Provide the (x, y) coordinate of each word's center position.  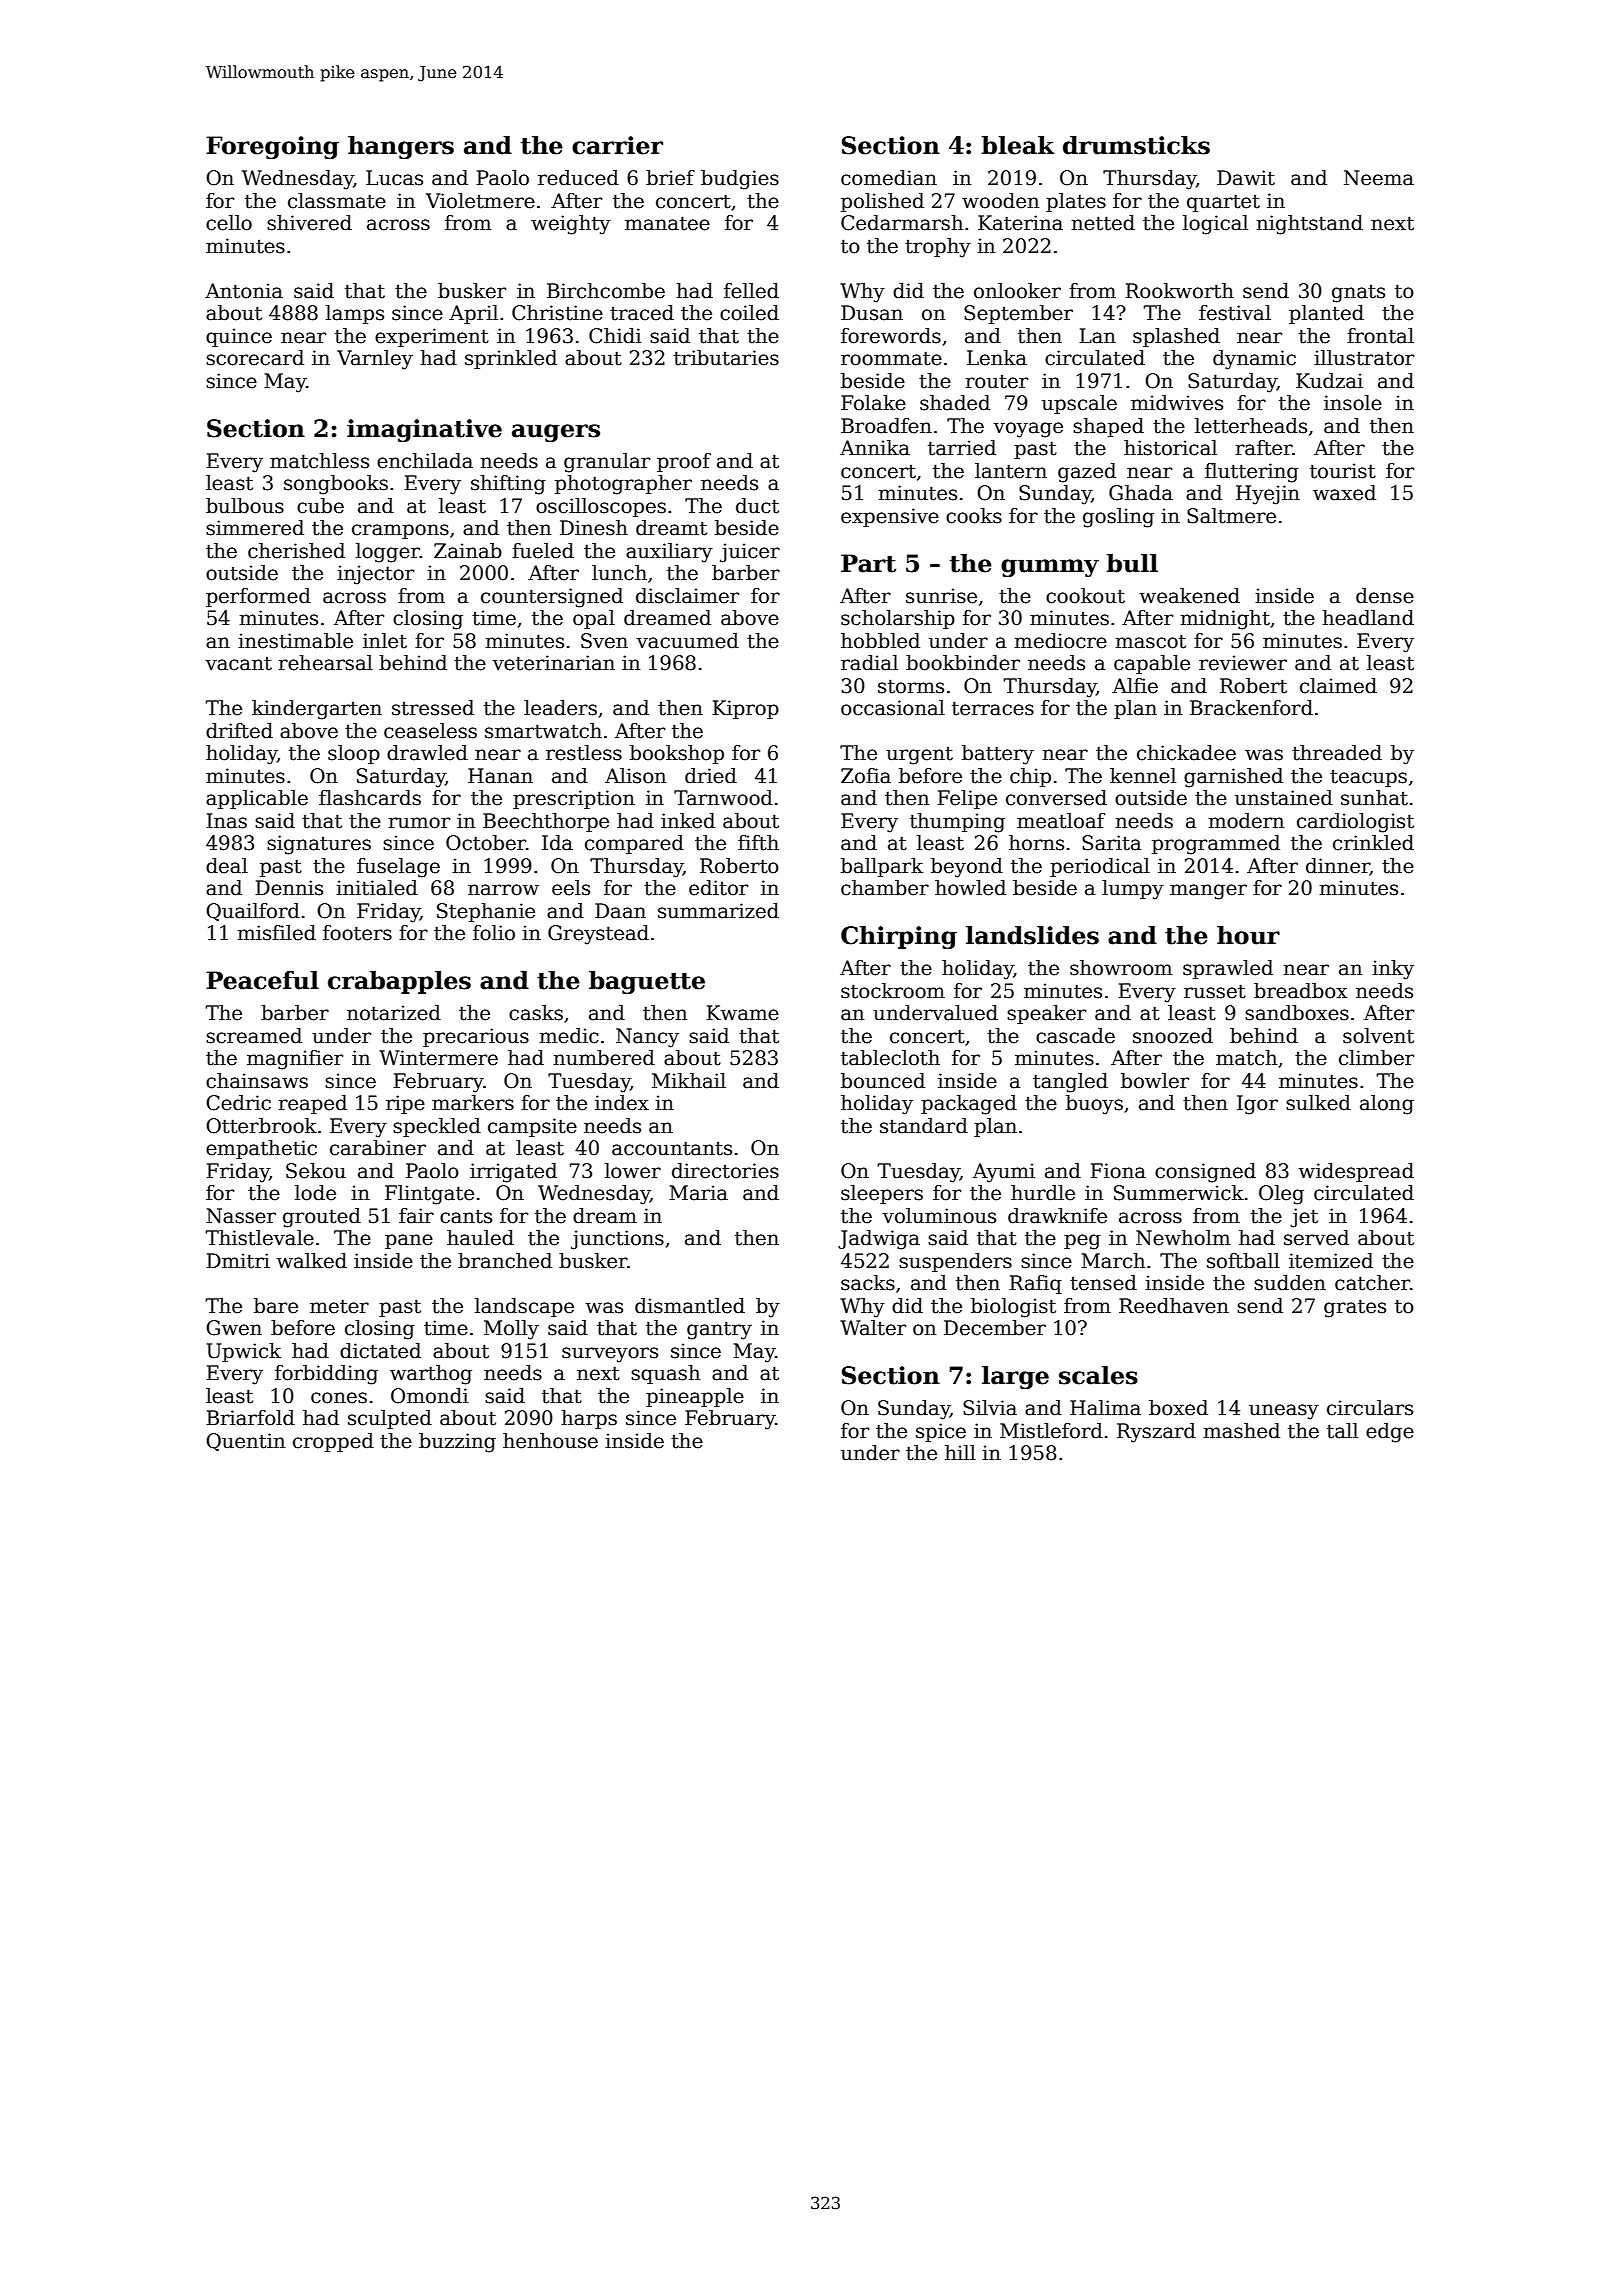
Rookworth (1179, 291)
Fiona (1118, 1171)
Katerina (1020, 223)
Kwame (742, 1013)
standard (924, 1126)
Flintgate (429, 1195)
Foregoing (272, 147)
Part (868, 563)
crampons (400, 531)
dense (1385, 596)
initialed (377, 888)
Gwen (234, 1328)
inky (1393, 970)
